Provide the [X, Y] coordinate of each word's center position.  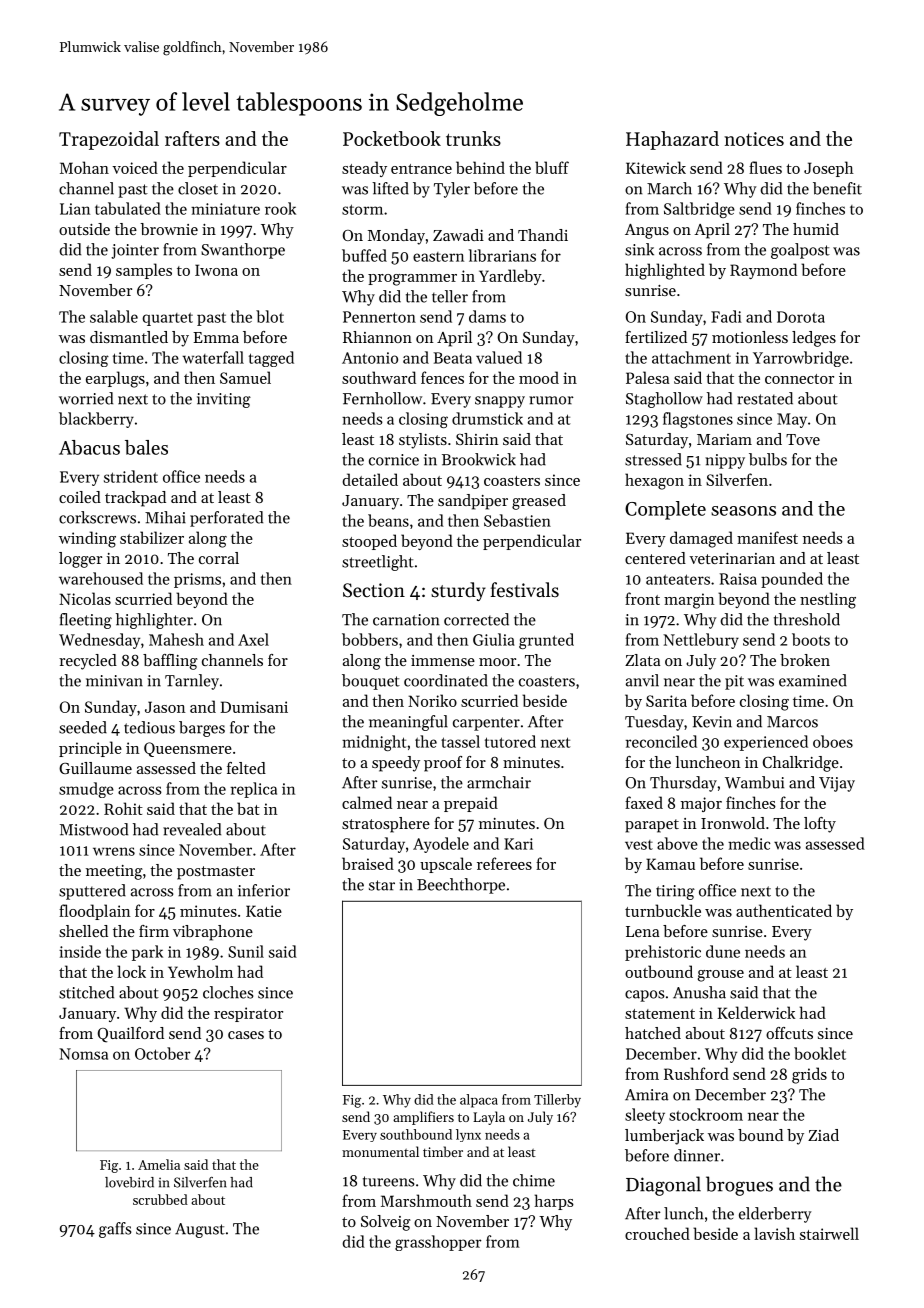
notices [754, 139]
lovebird [129, 1182]
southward [379, 377]
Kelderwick [756, 1012]
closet [198, 188]
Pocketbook [392, 138]
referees [504, 863]
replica [254, 790]
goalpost [800, 251]
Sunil [246, 951]
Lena [643, 931]
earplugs [115, 379]
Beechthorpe [461, 886]
